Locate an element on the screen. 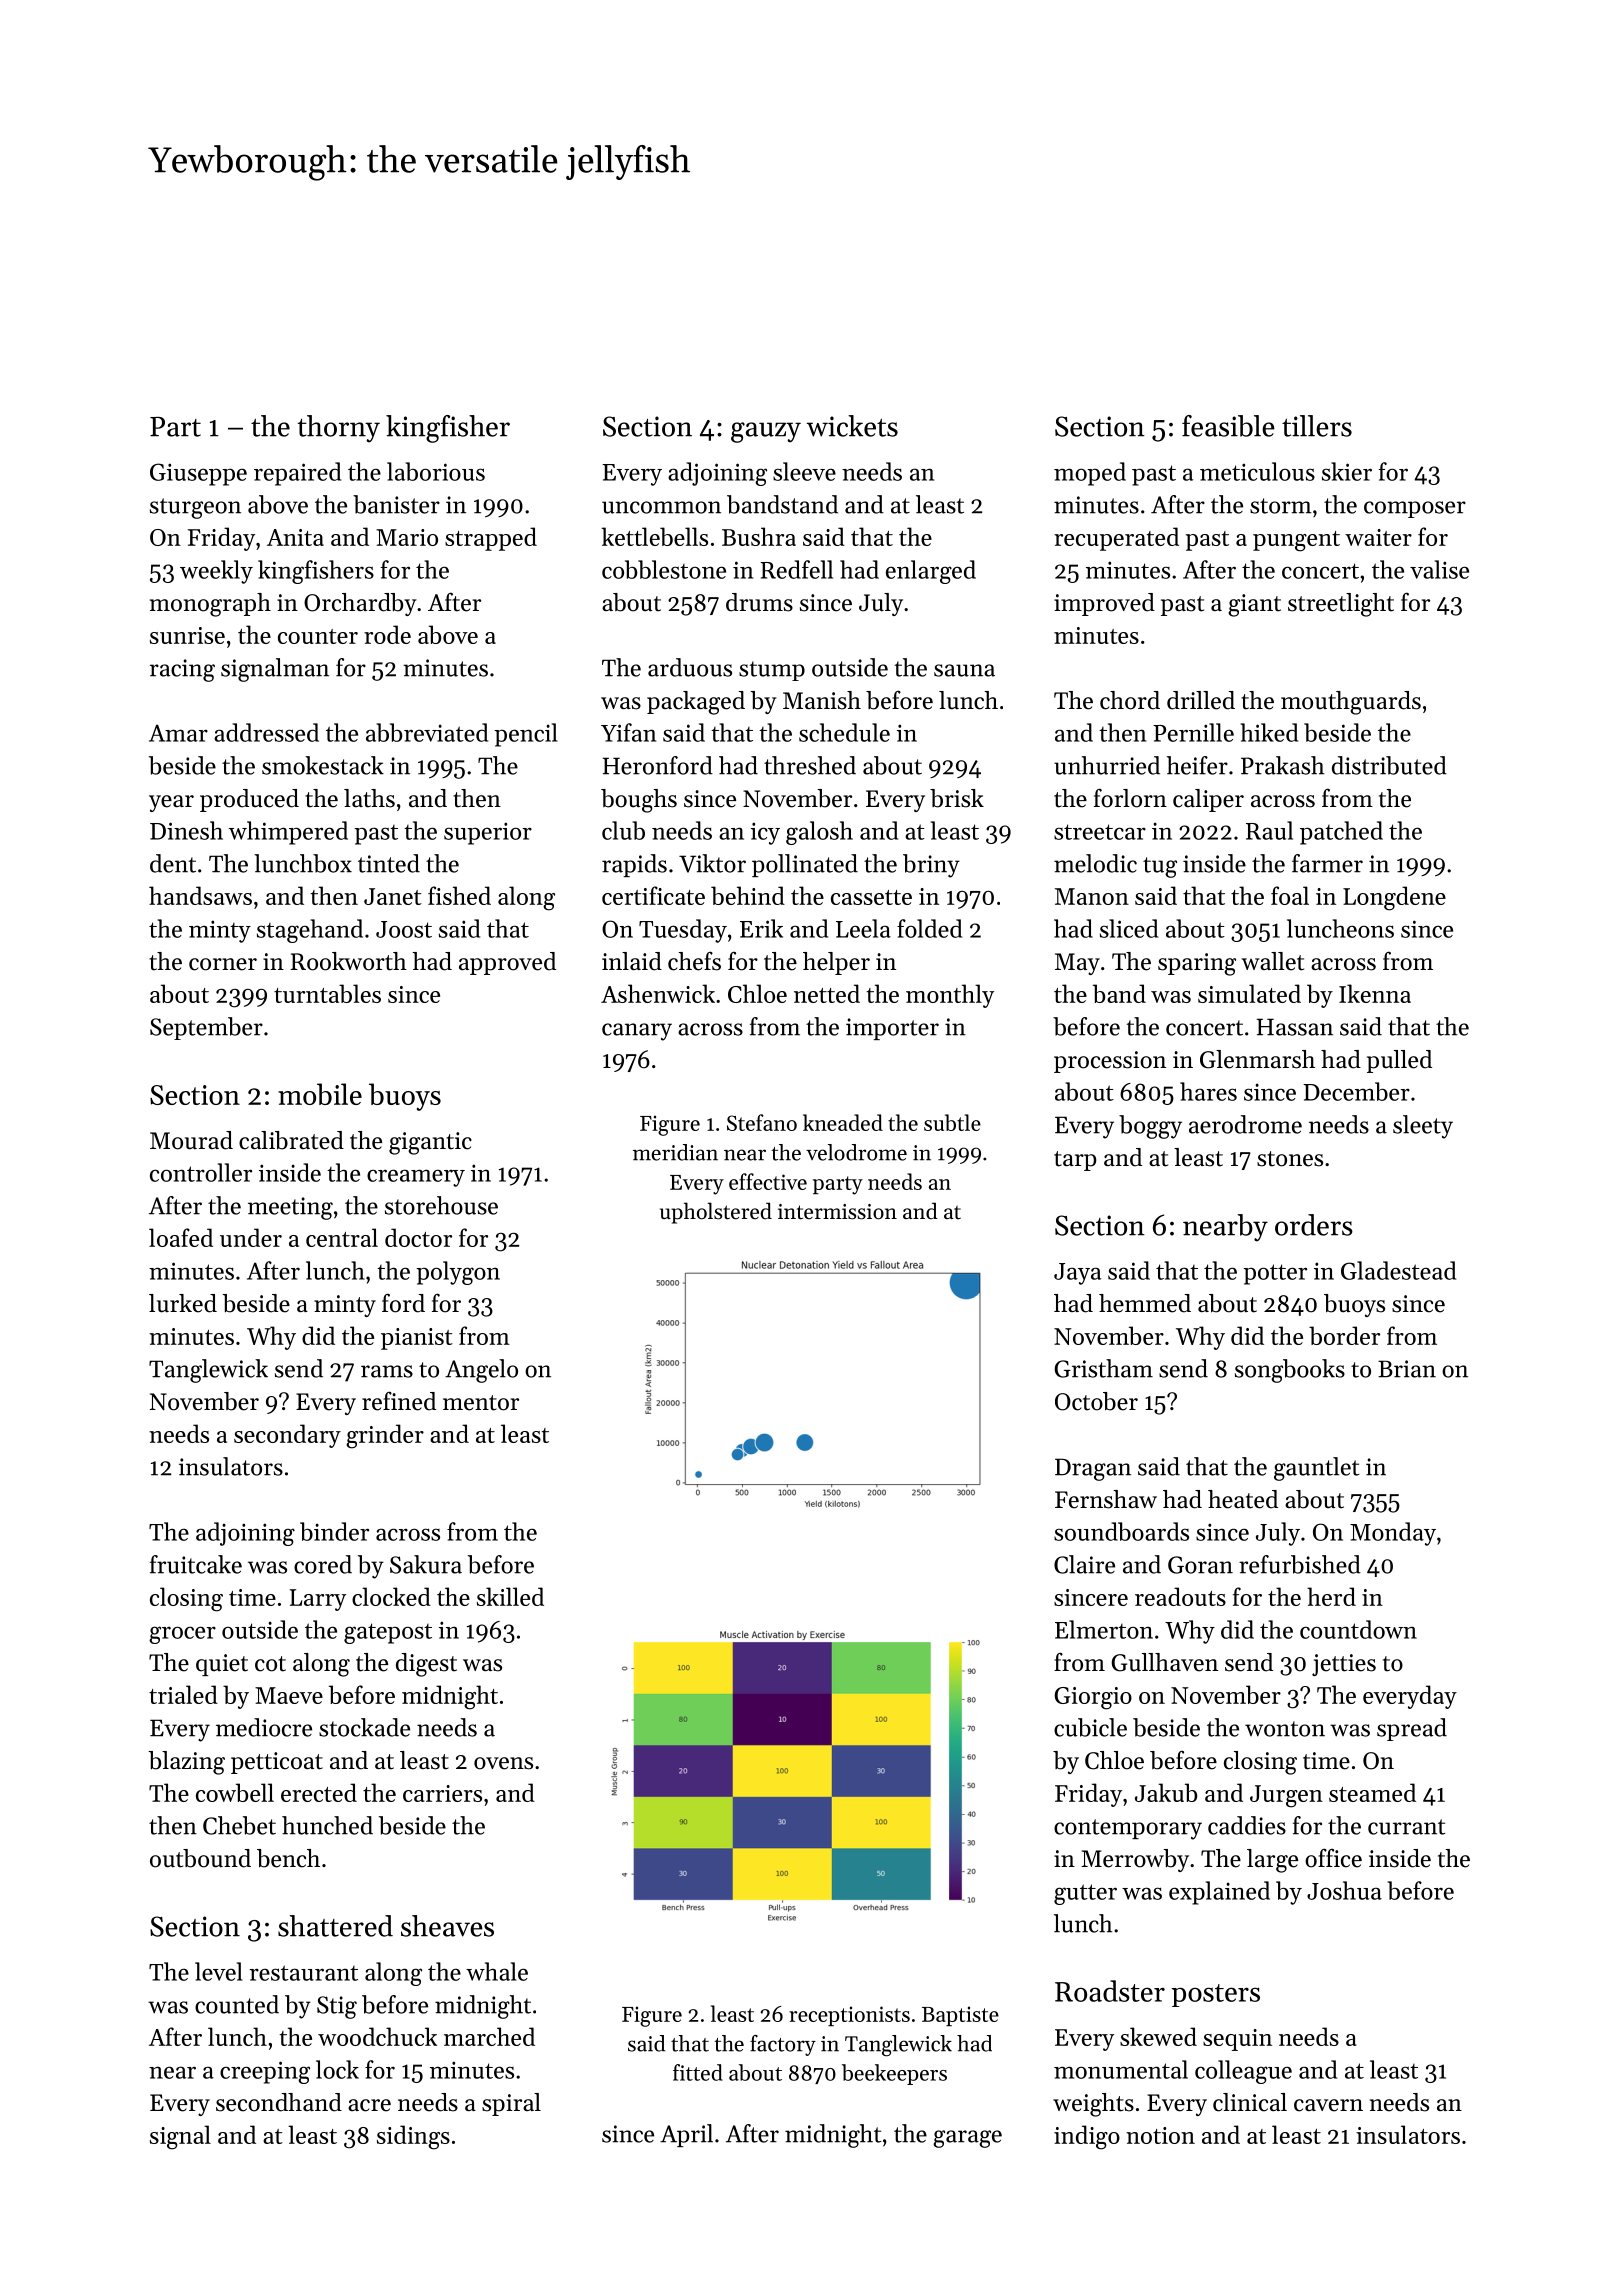 The image size is (1620, 2292). level is located at coordinates (219, 1971).
